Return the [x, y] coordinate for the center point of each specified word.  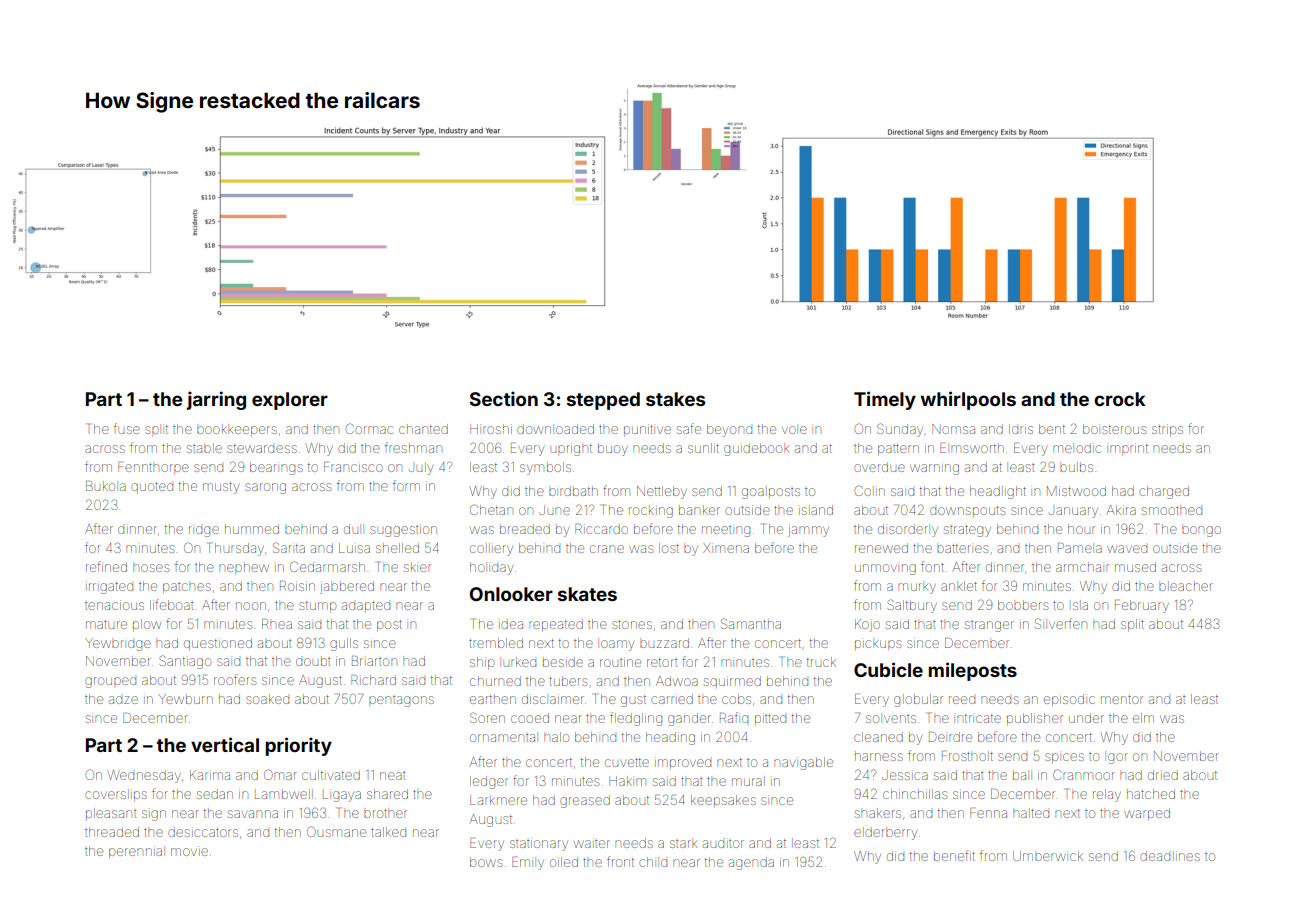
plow [147, 624]
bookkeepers [237, 431]
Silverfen [1061, 623]
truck [821, 662]
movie [189, 852]
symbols [545, 468]
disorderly [908, 530]
